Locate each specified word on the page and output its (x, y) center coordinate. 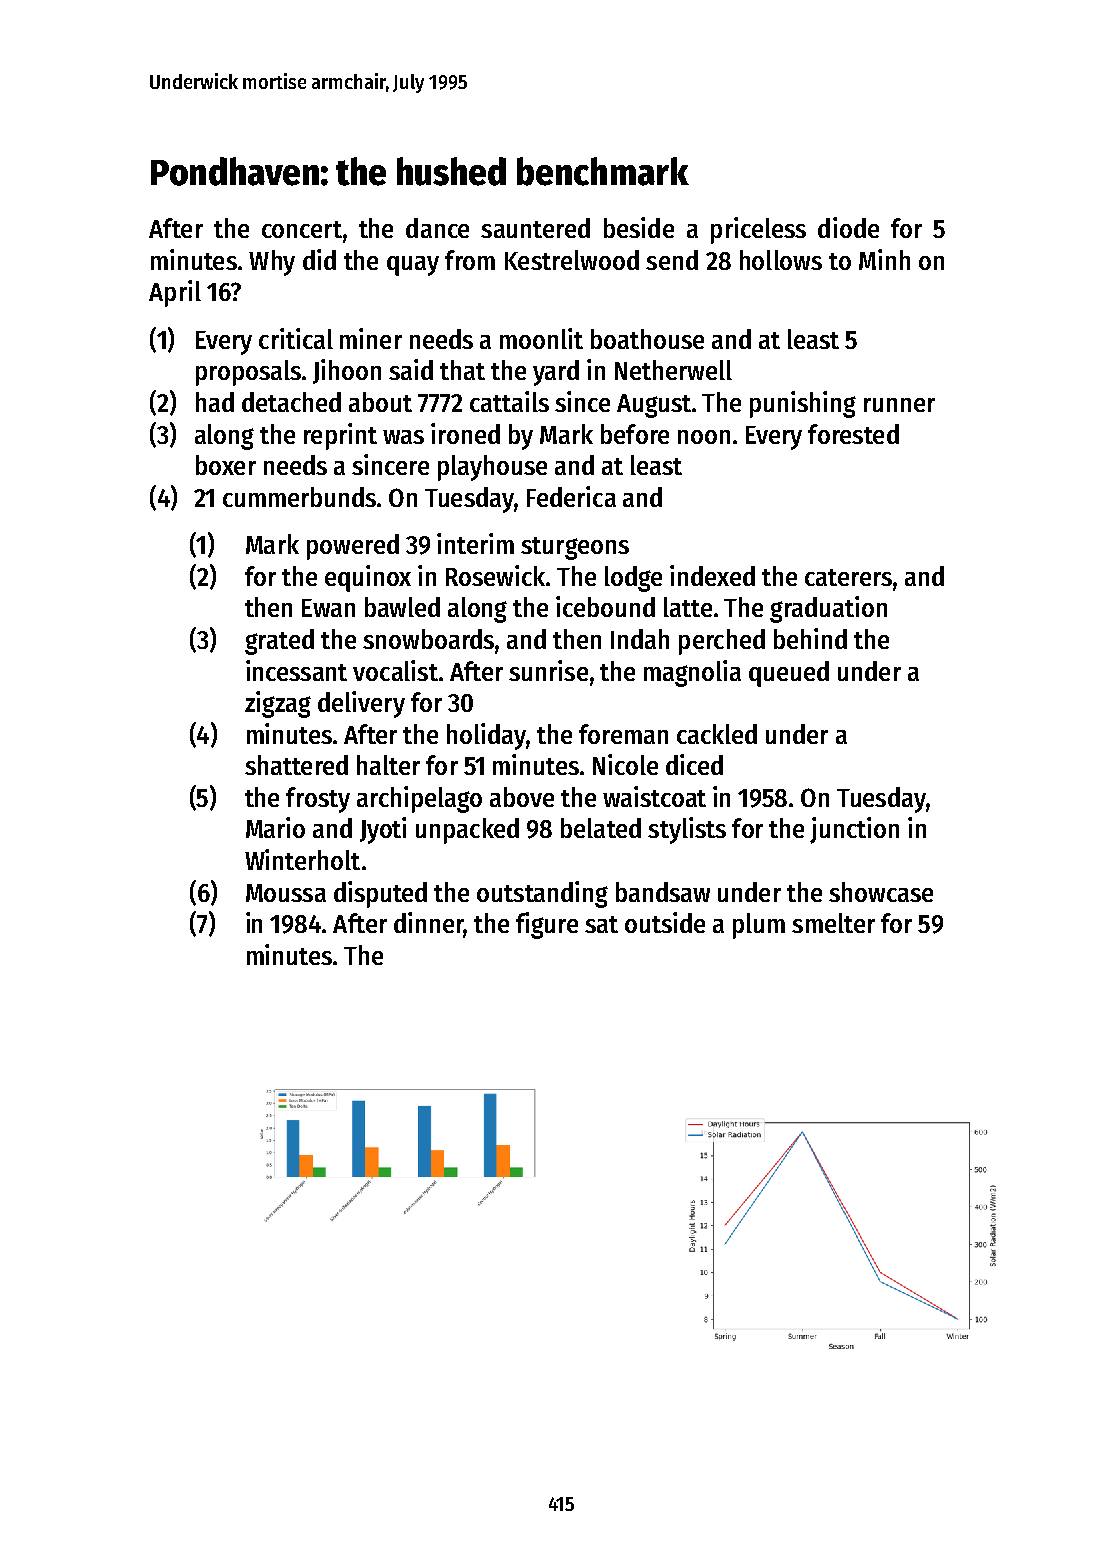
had (215, 402)
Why (272, 263)
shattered (296, 765)
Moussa (286, 893)
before (635, 434)
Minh (884, 259)
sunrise (548, 670)
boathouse (647, 339)
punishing (803, 404)
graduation (828, 609)
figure (547, 925)
